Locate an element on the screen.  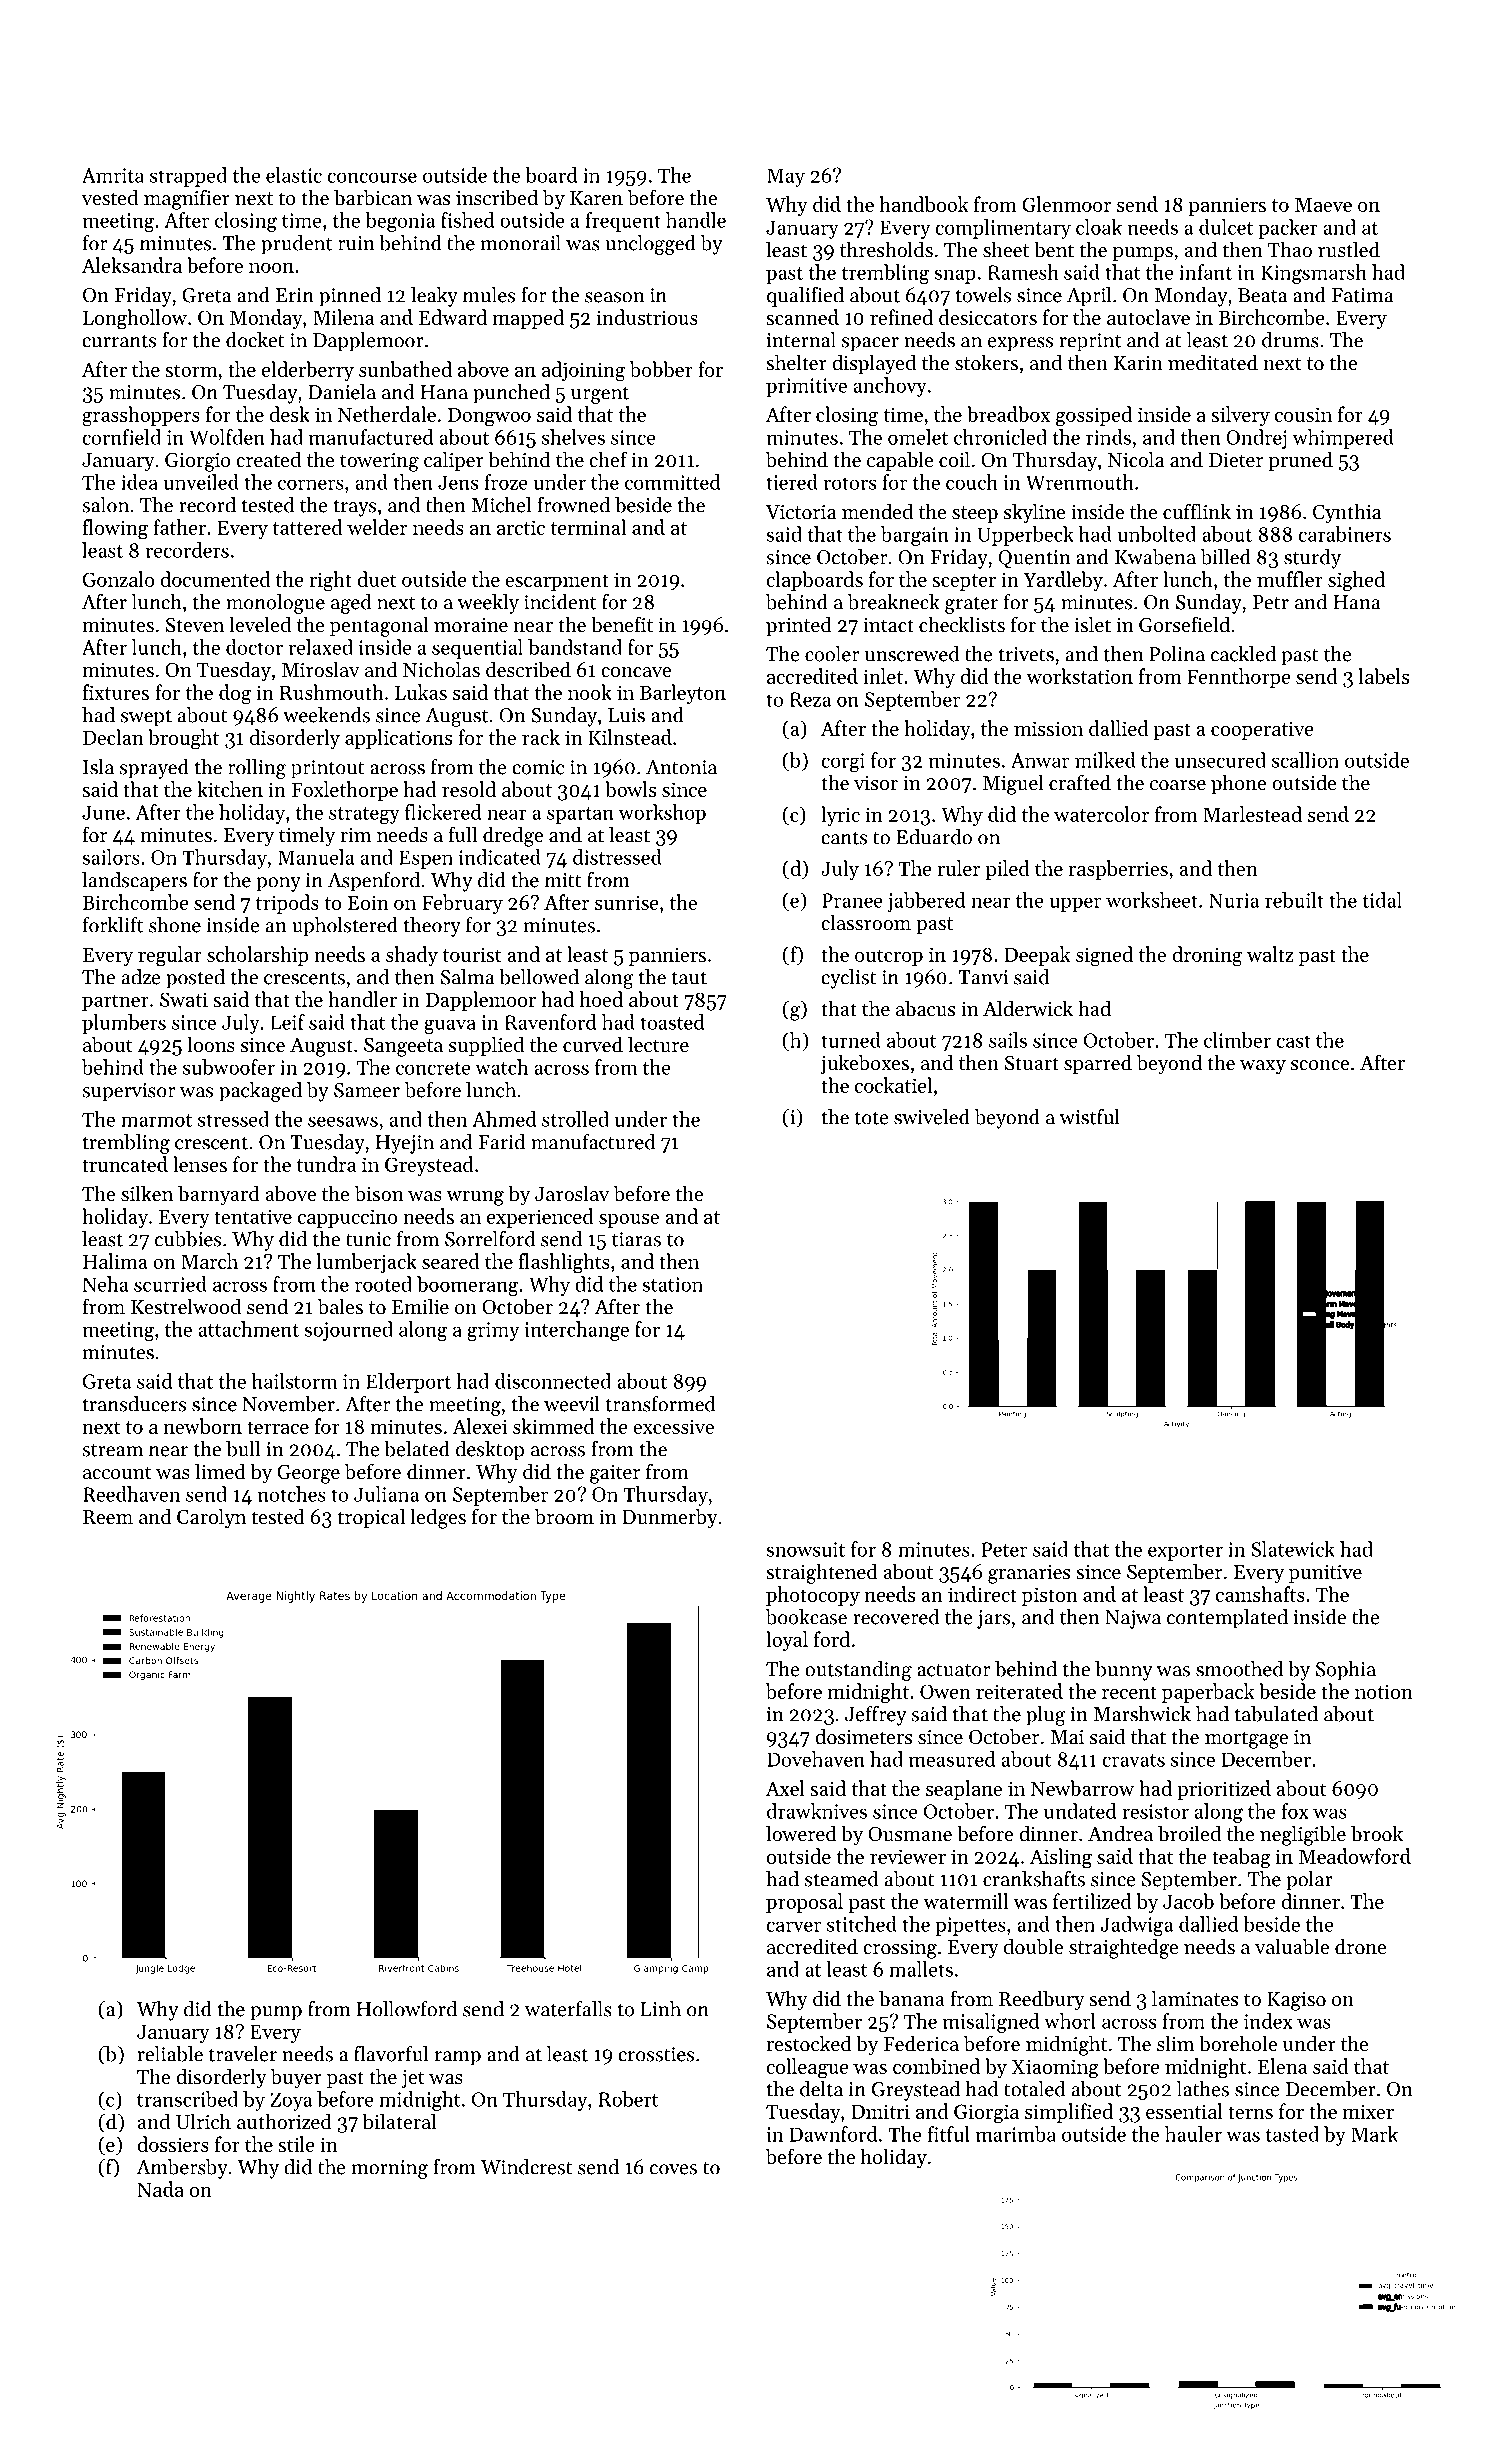
chef is located at coordinates (608, 459).
